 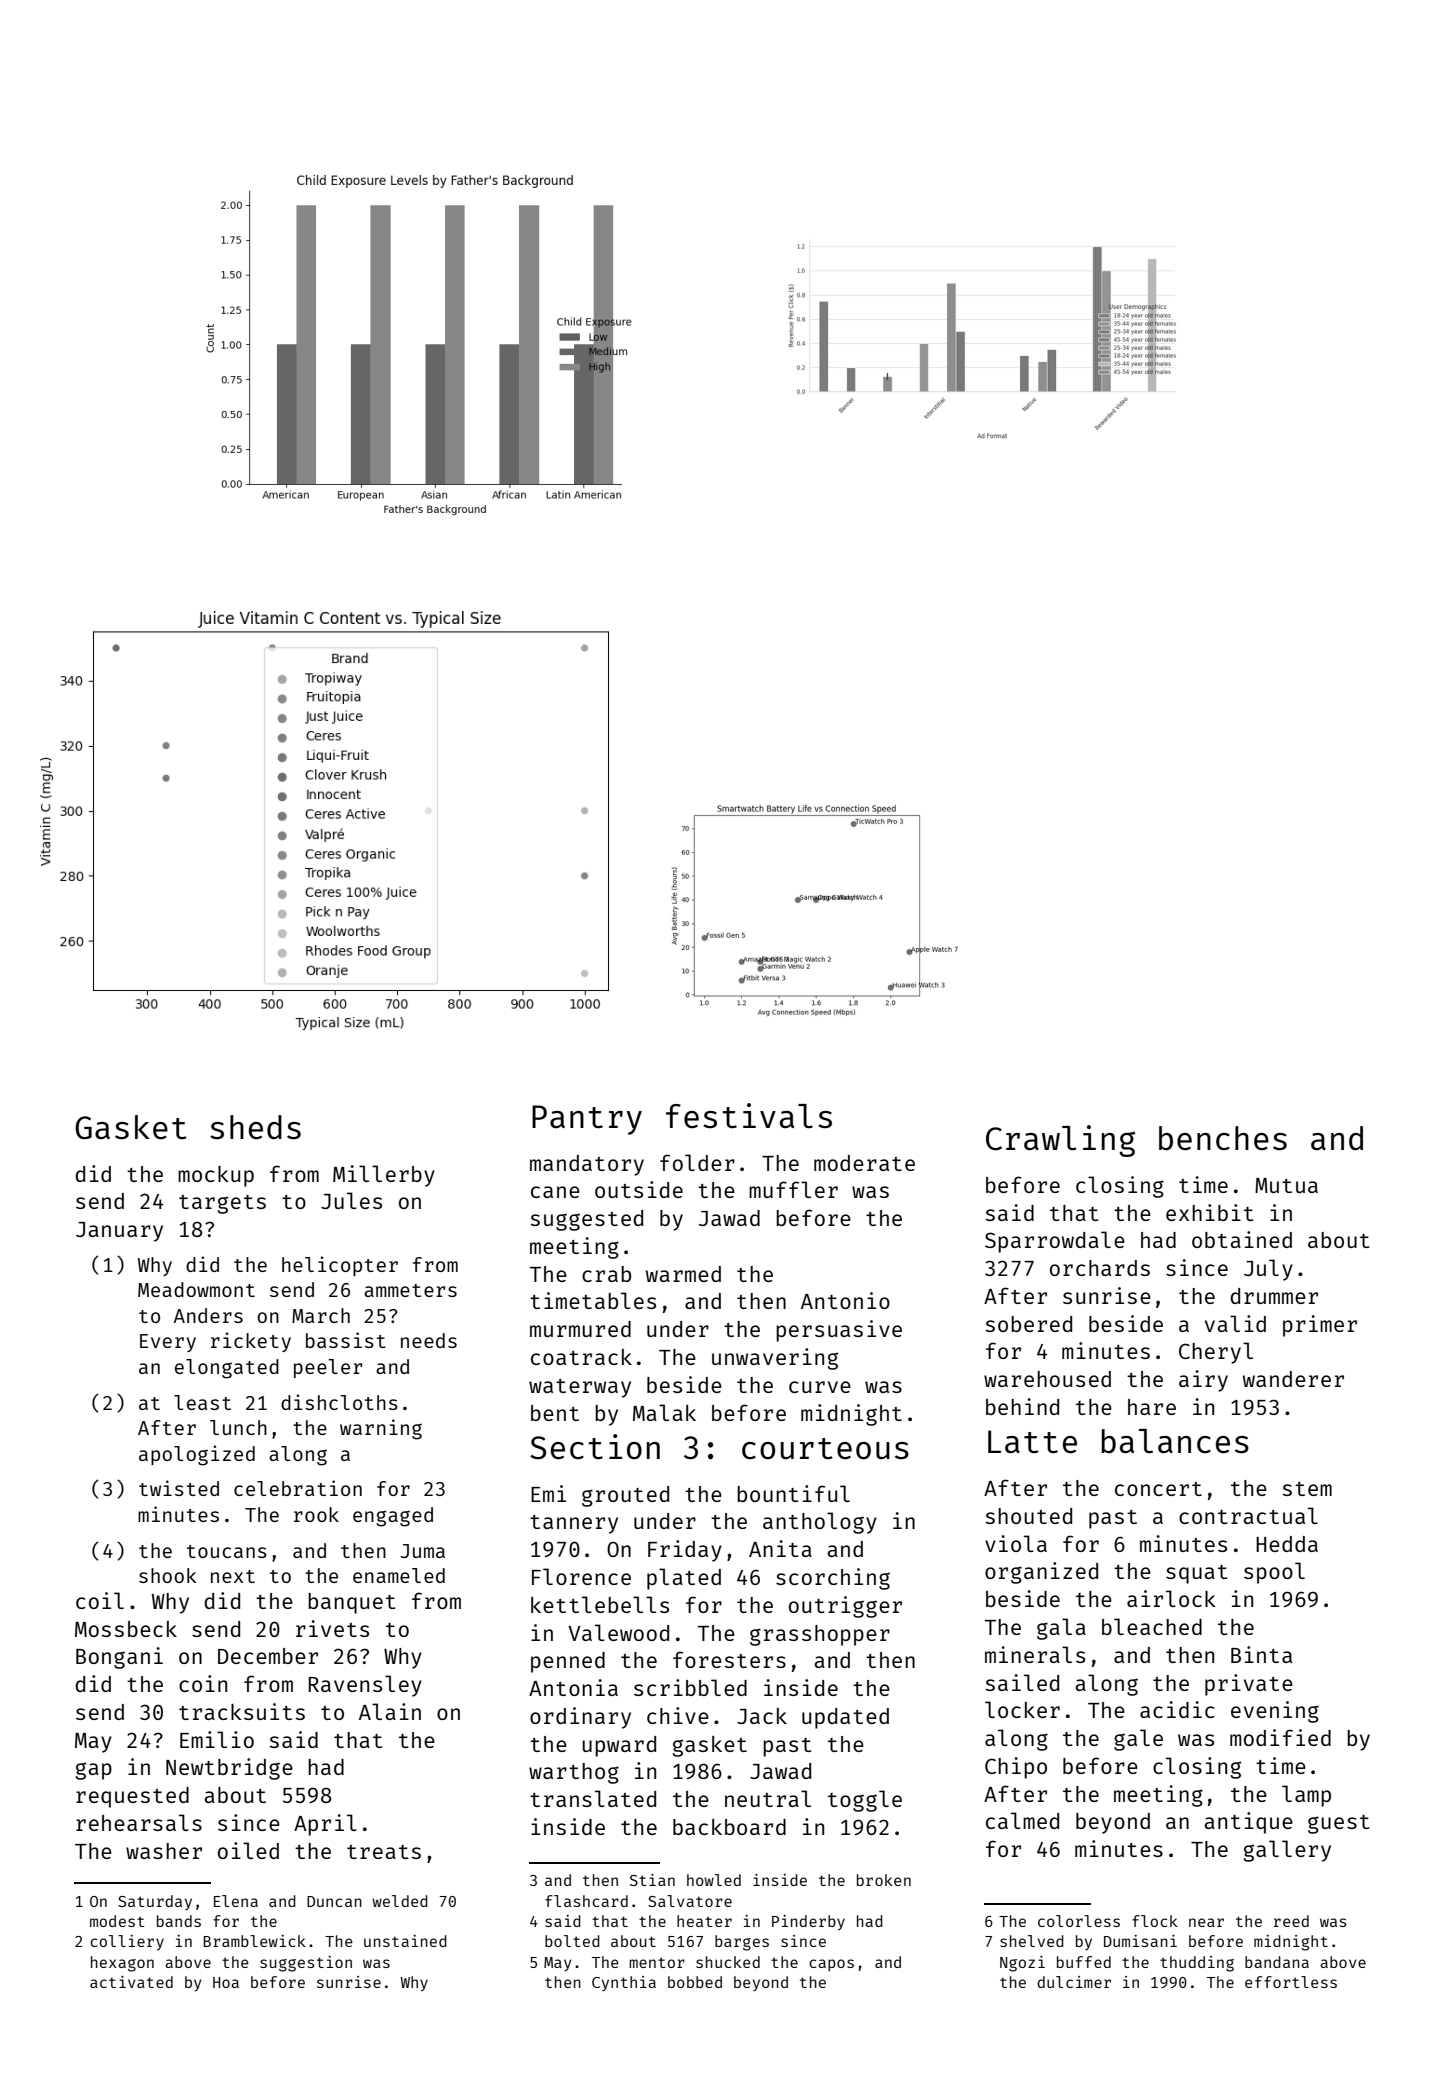 What do you see at coordinates (749, 1116) in the screenshot?
I see `festivals` at bounding box center [749, 1116].
